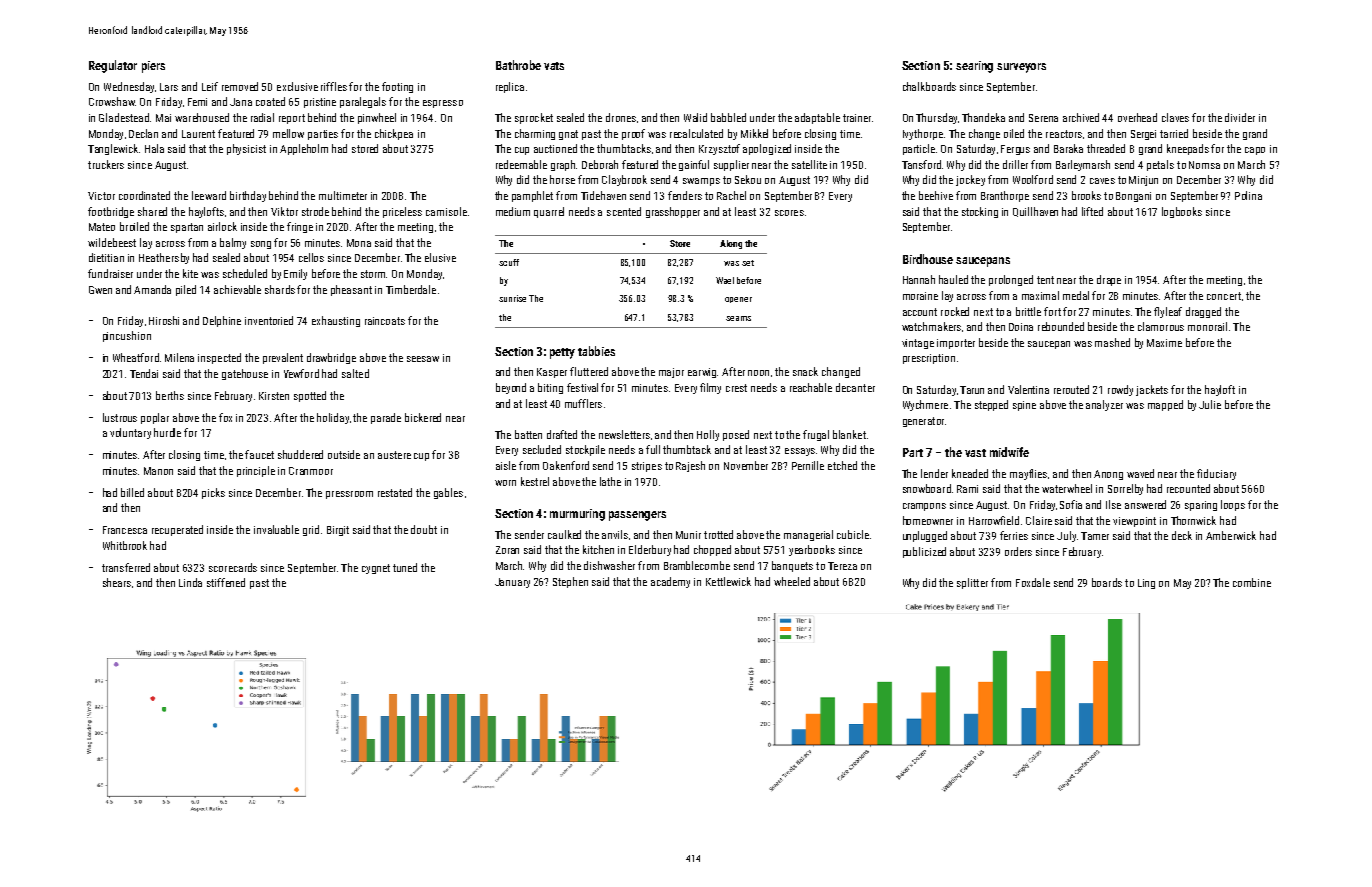 Image resolution: width=1372 pixels, height=887 pixels. Describe the element at coordinates (164, 258) in the document. I see `Heathersby` at that location.
